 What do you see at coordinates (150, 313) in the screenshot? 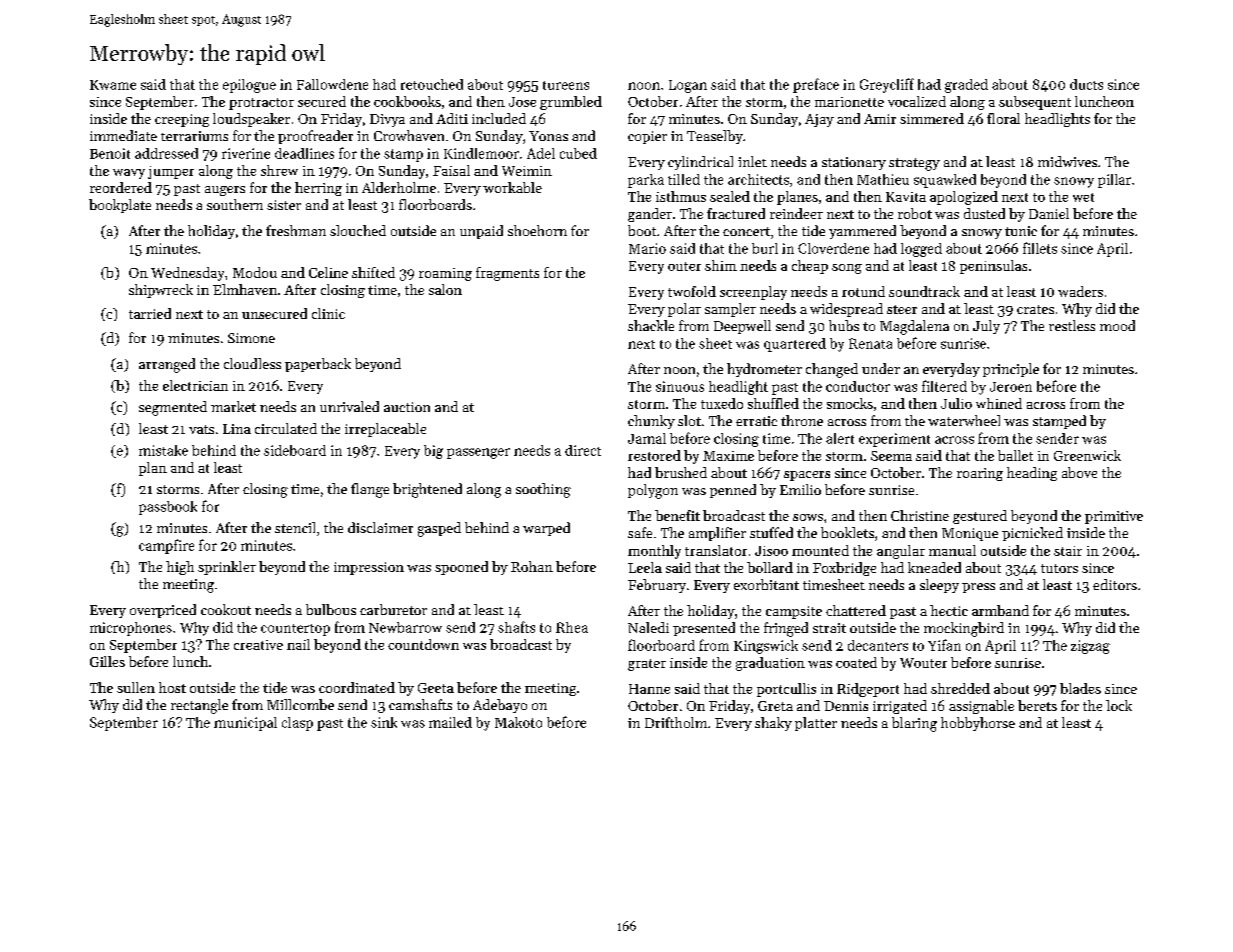
I see `tarried` at bounding box center [150, 313].
